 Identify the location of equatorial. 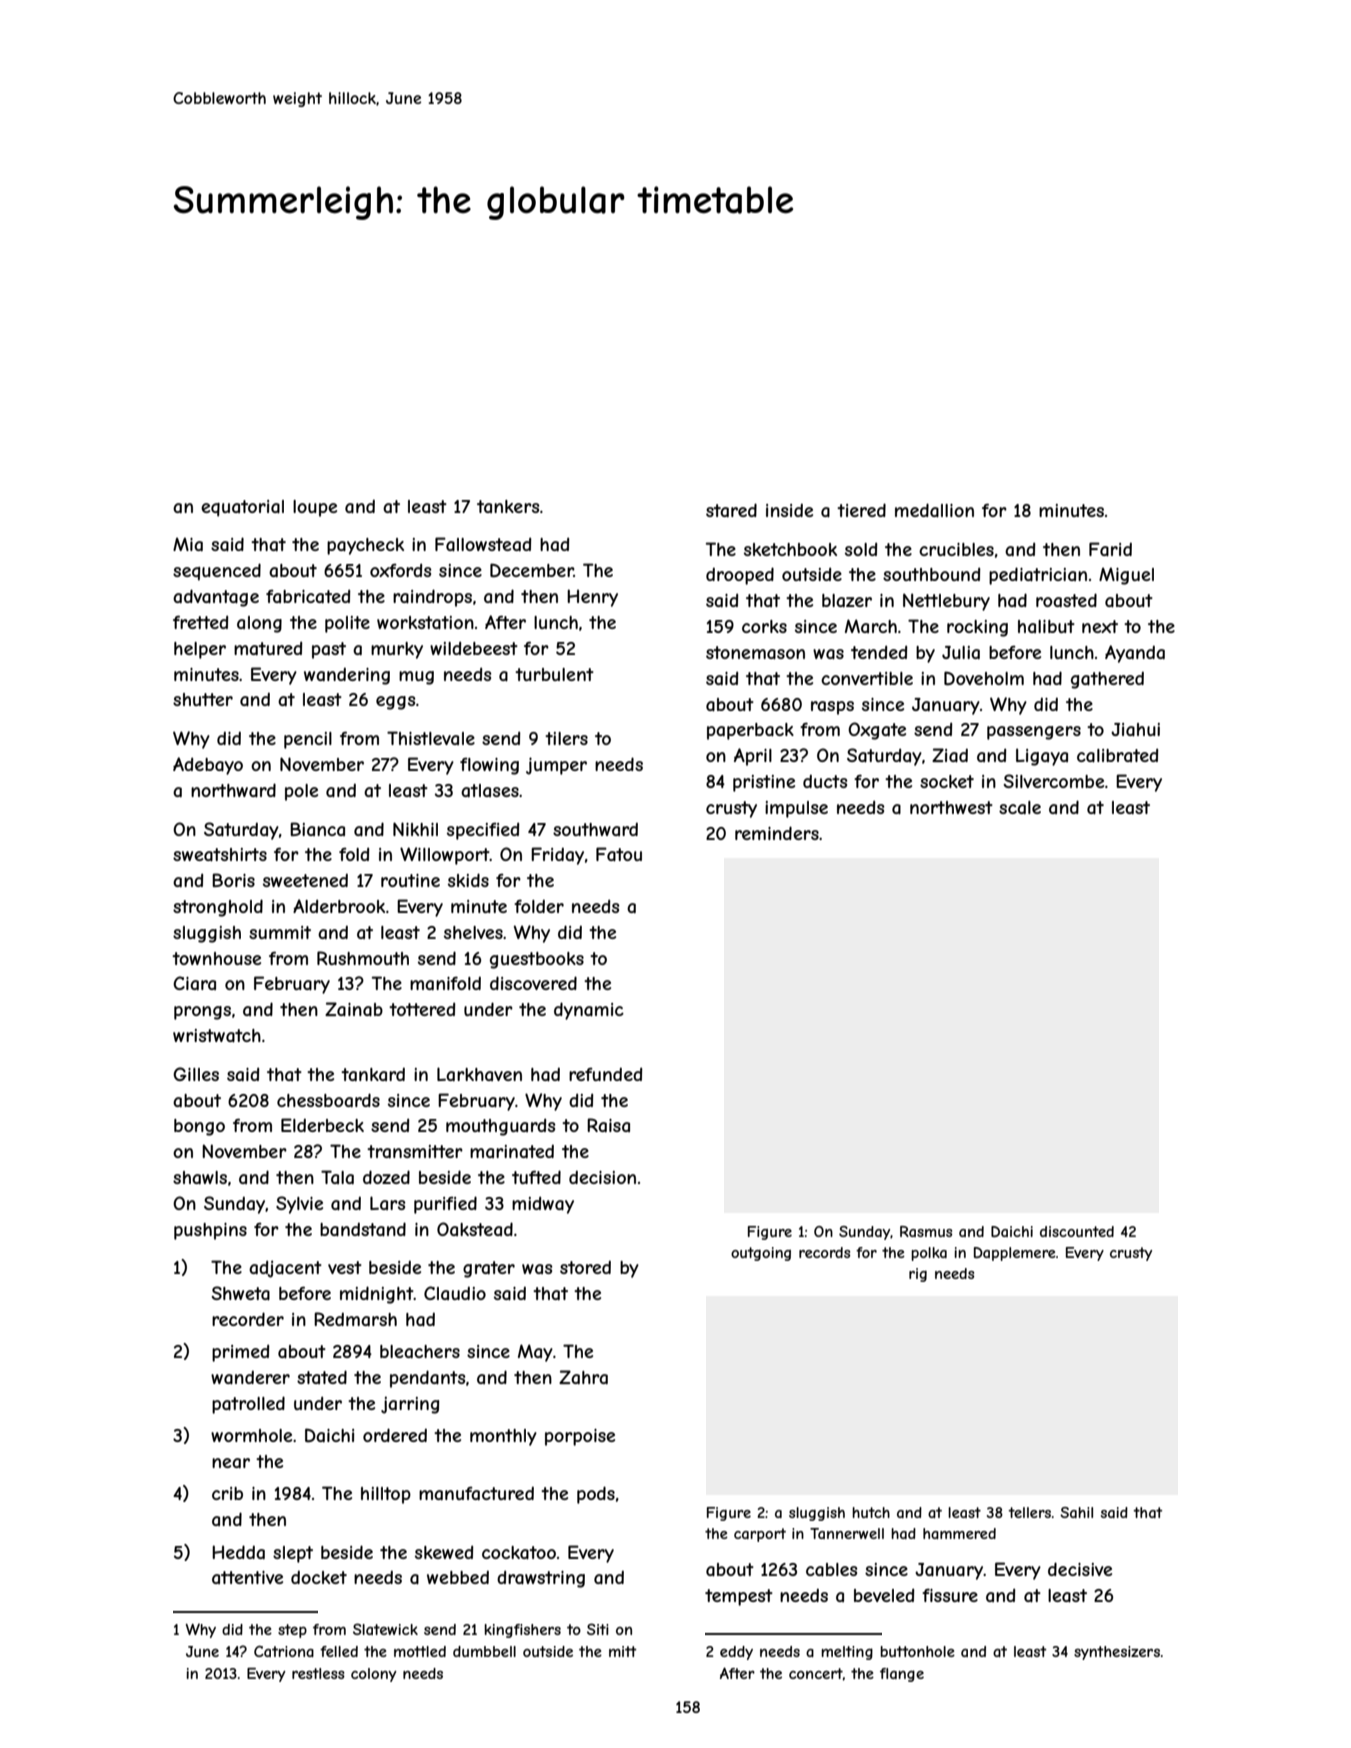
(242, 508).
